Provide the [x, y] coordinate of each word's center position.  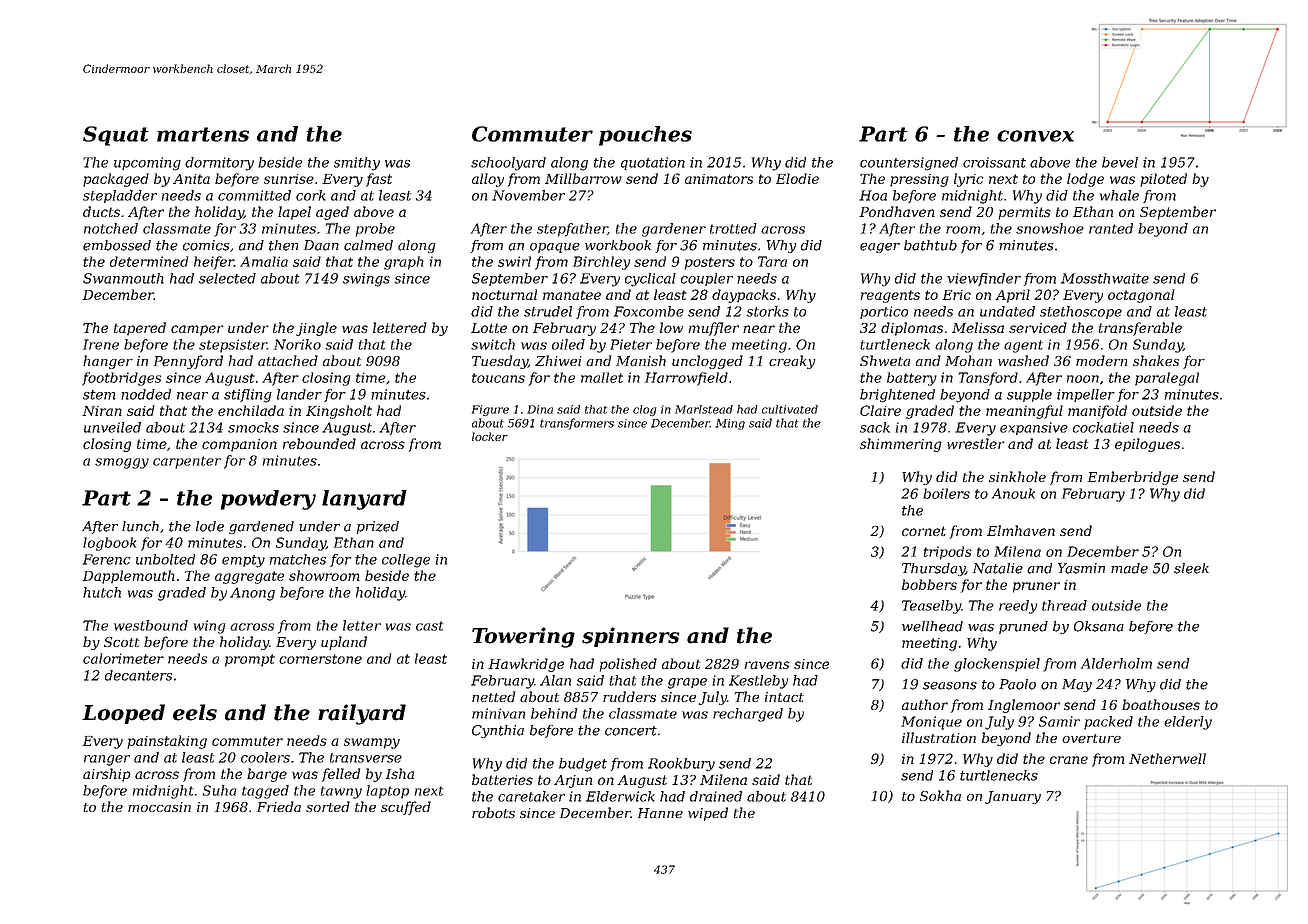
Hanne [660, 813]
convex [1035, 136]
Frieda [279, 806]
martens [203, 134]
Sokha [940, 795]
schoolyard [508, 164]
